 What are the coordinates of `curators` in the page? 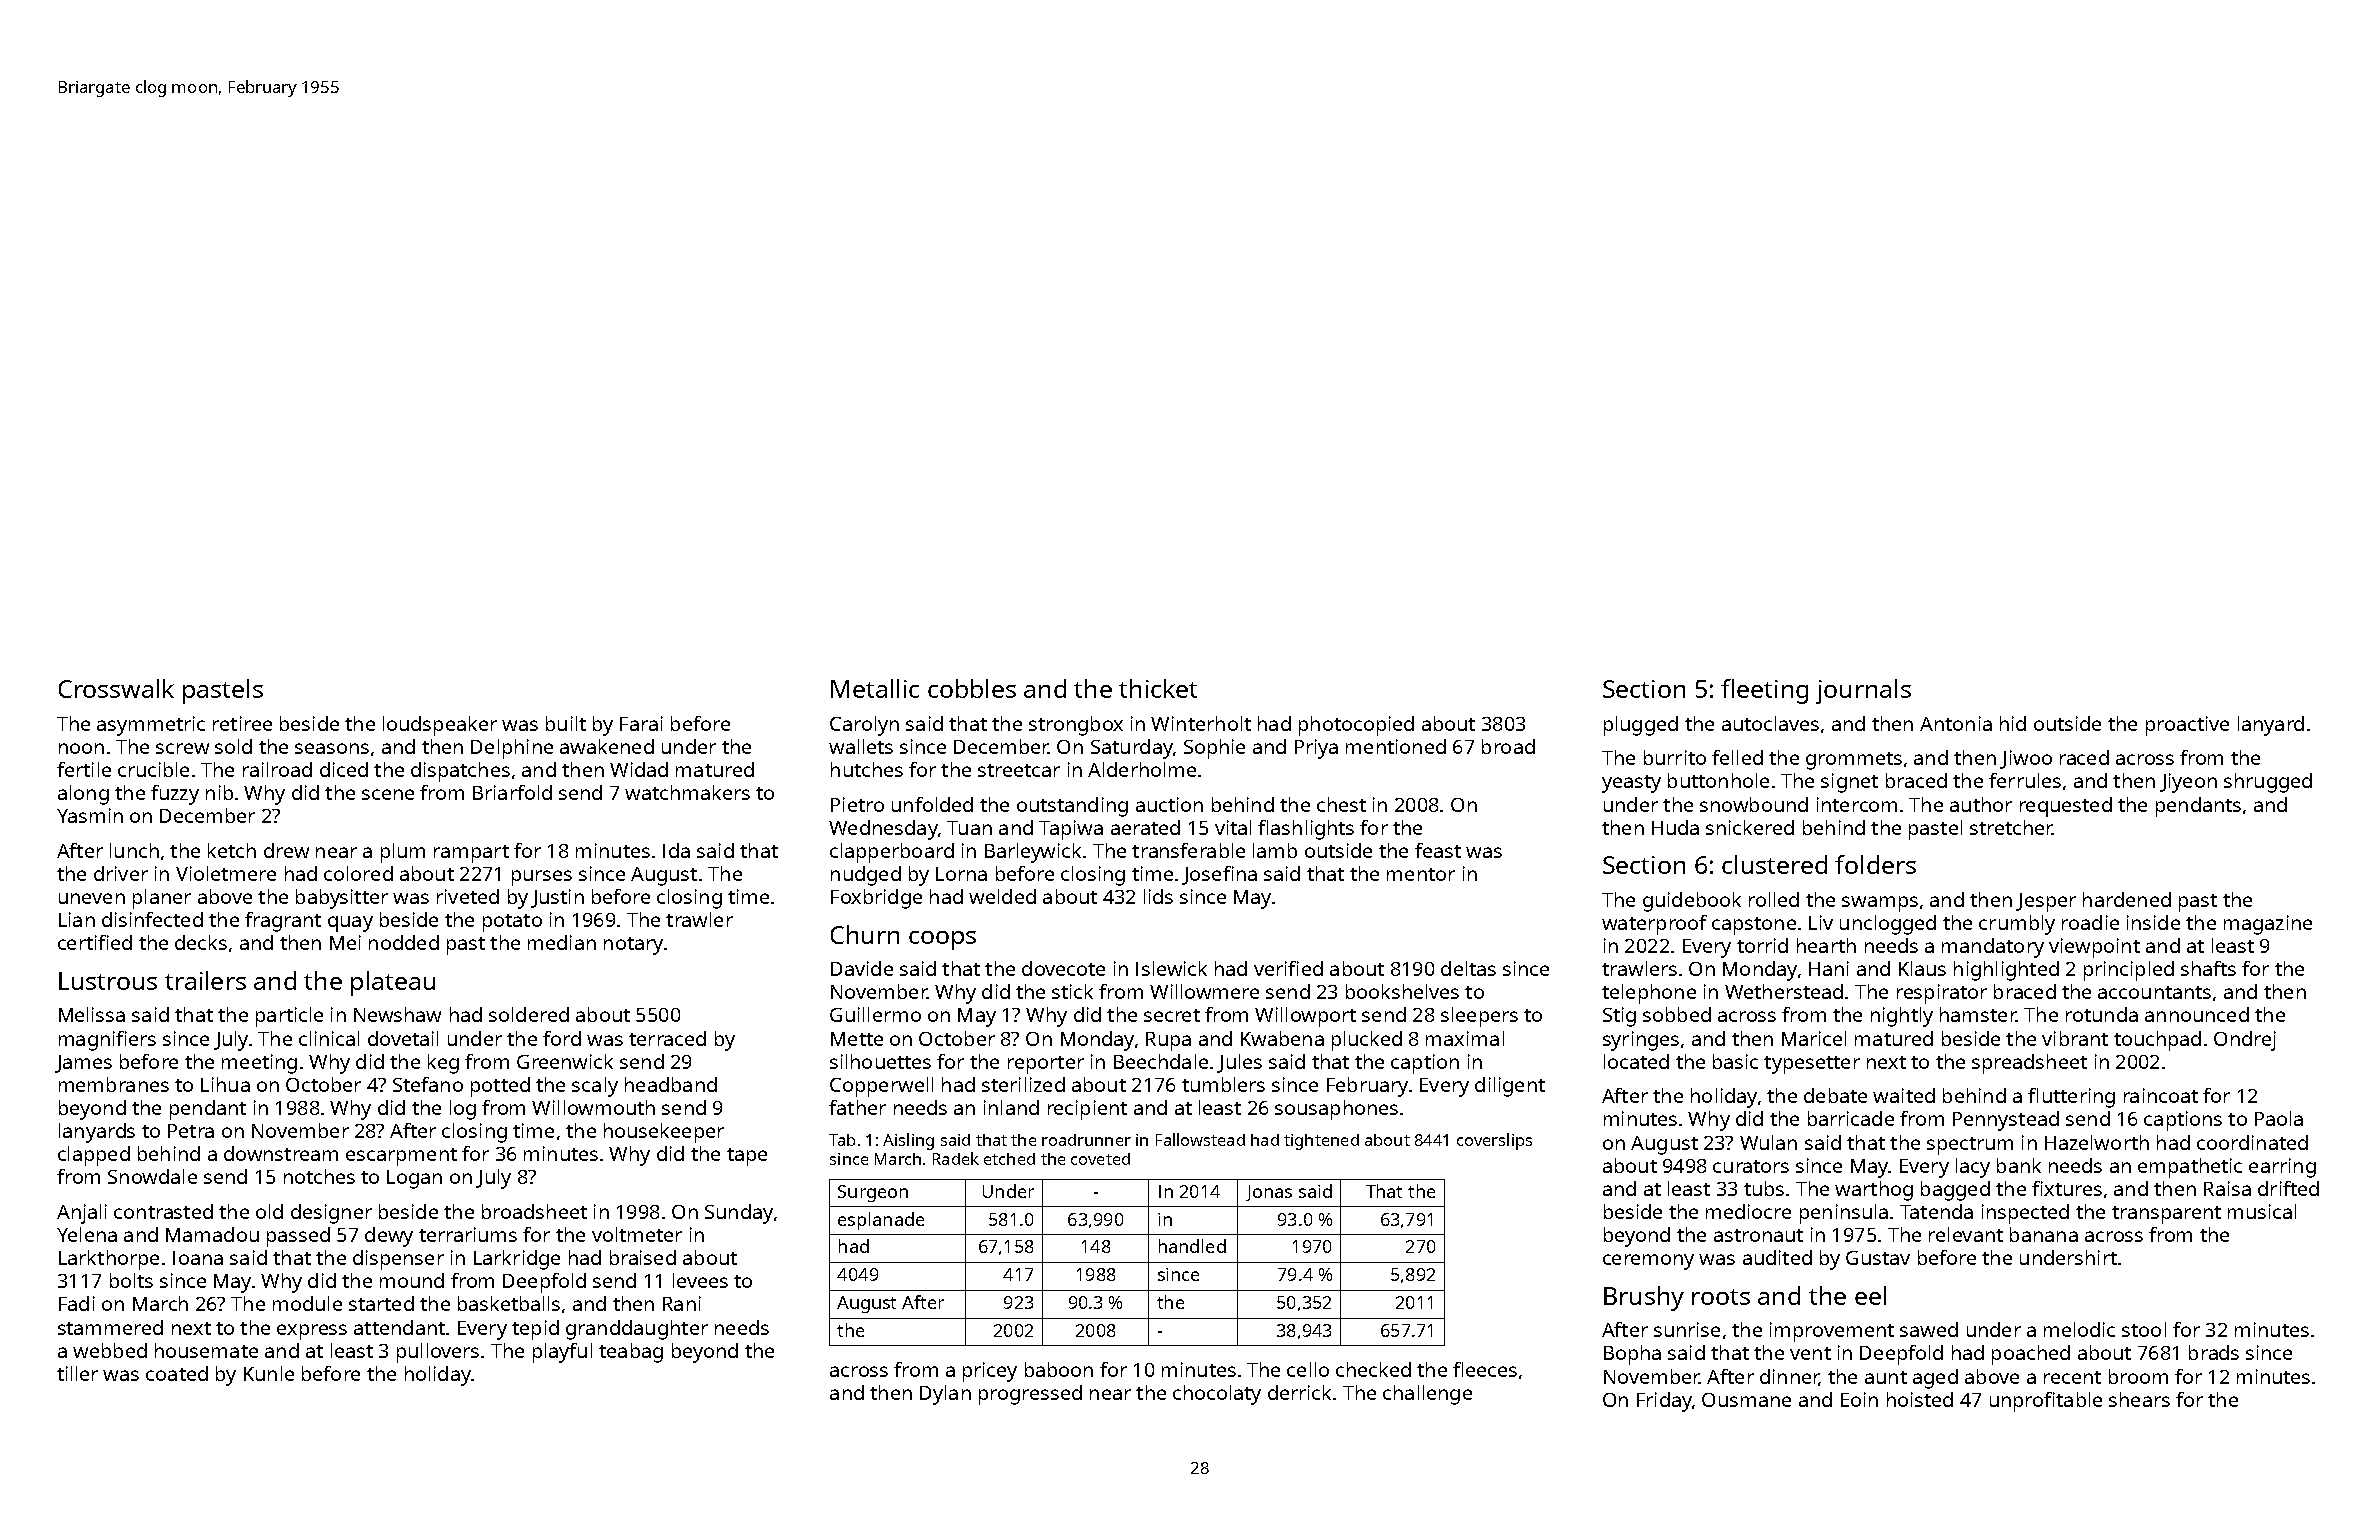 It's located at (1751, 1166).
